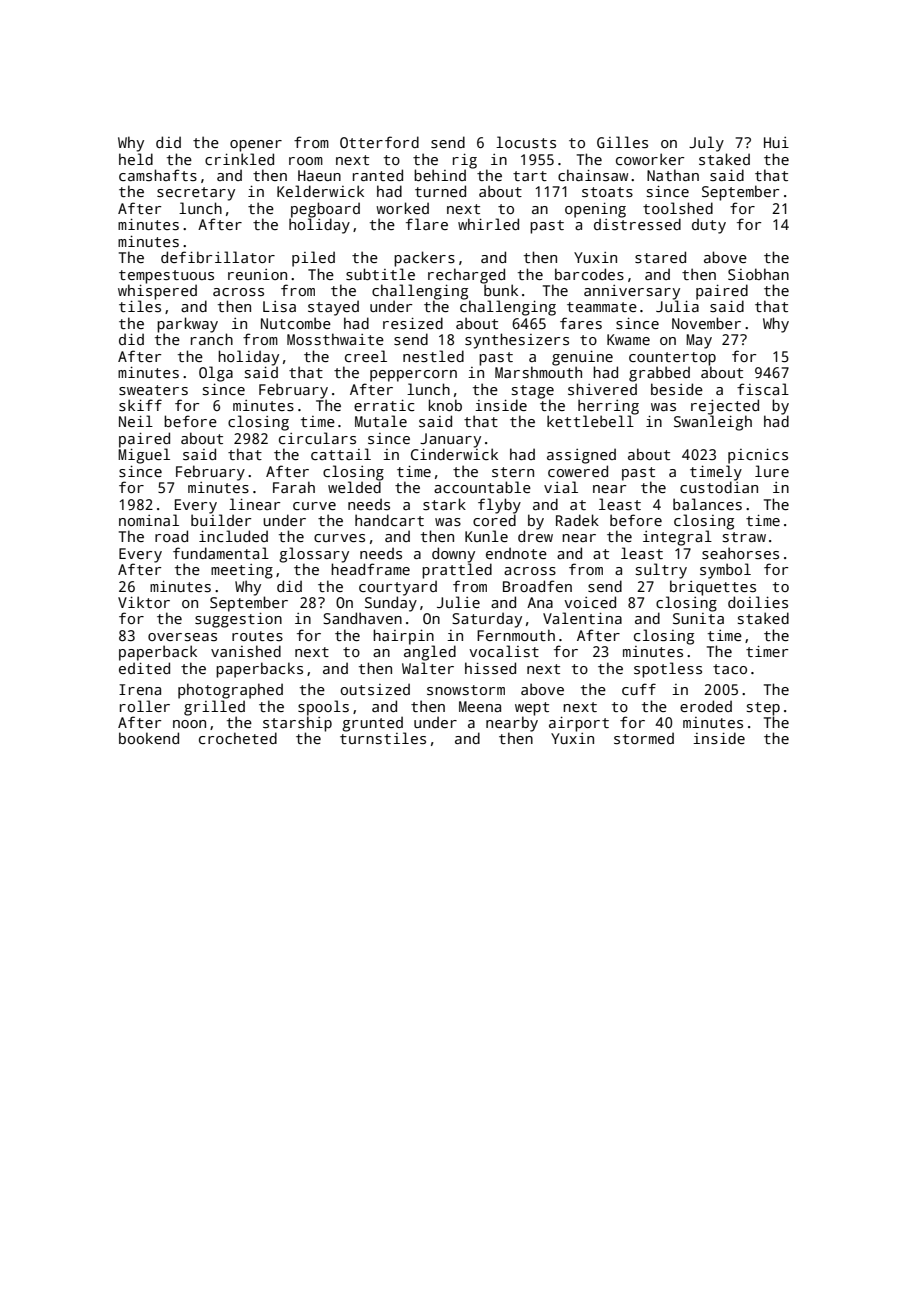 This page has height=1316, width=908. Describe the element at coordinates (221, 553) in the page. I see `fundamental` at that location.
